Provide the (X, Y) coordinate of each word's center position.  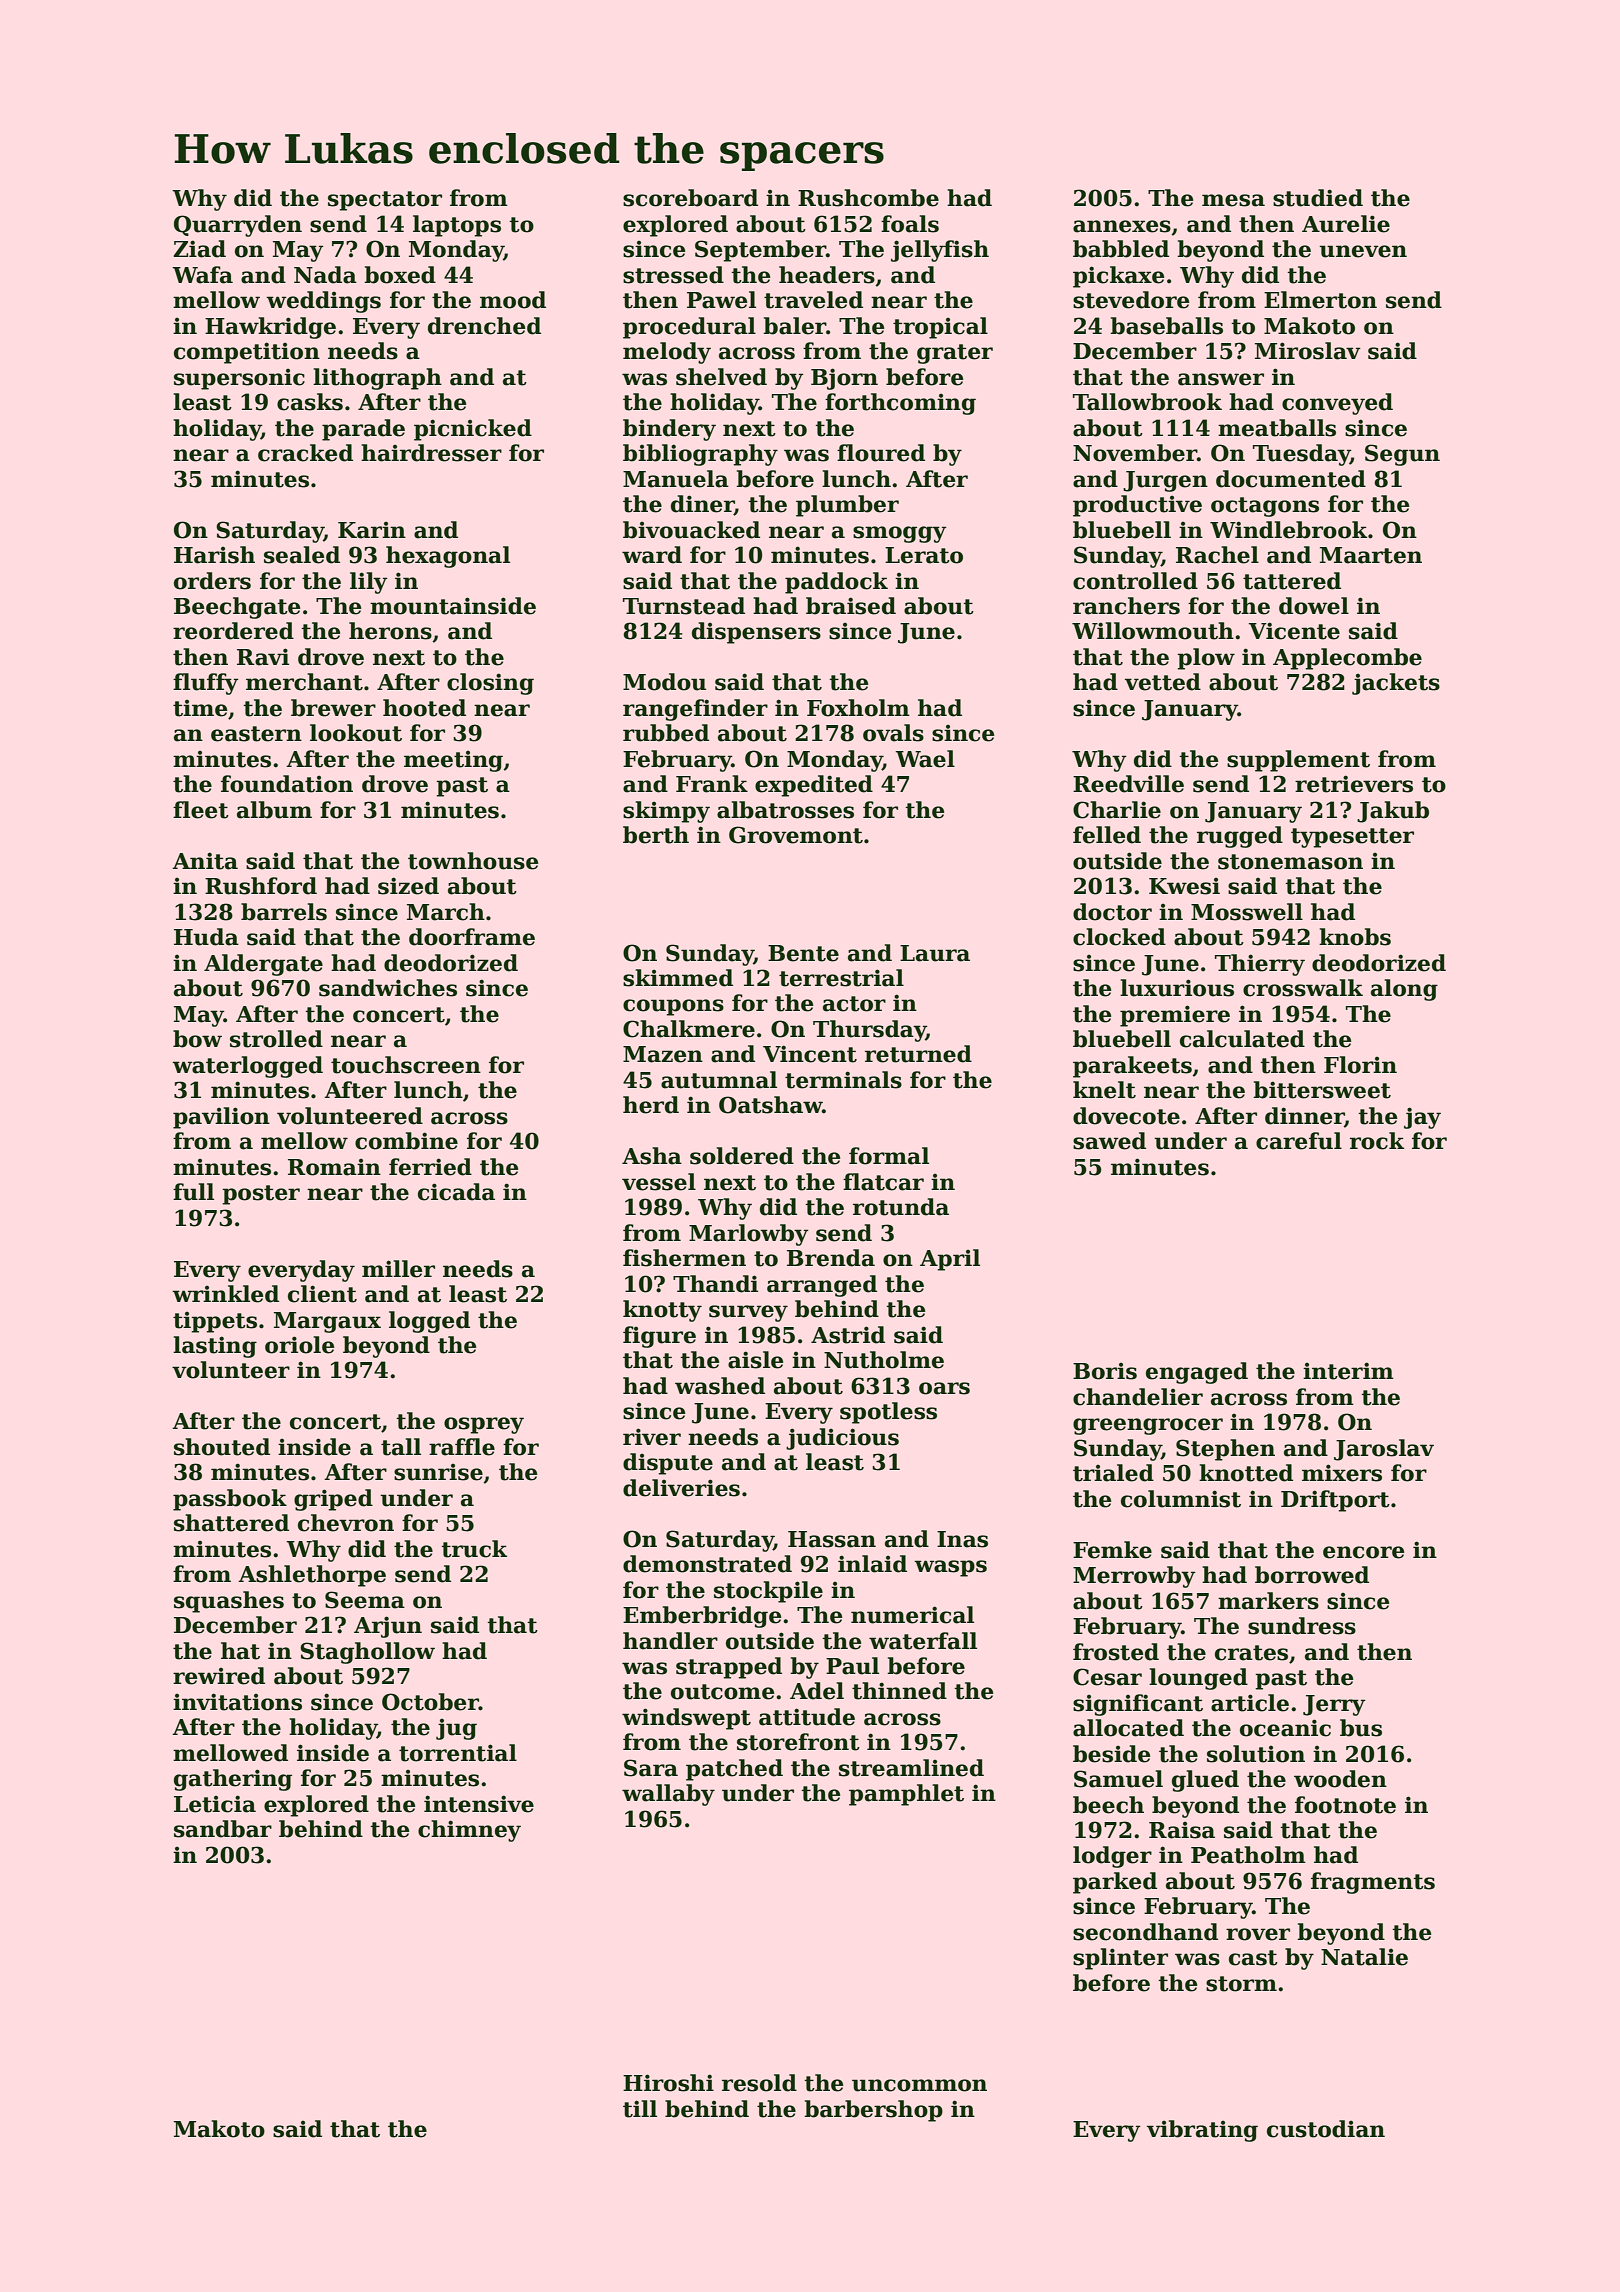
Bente (803, 953)
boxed (400, 275)
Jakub (1393, 812)
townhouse (473, 861)
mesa (1233, 200)
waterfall (923, 1641)
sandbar (223, 1829)
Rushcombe (868, 198)
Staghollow (367, 1653)
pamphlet (906, 1795)
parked (1115, 1883)
